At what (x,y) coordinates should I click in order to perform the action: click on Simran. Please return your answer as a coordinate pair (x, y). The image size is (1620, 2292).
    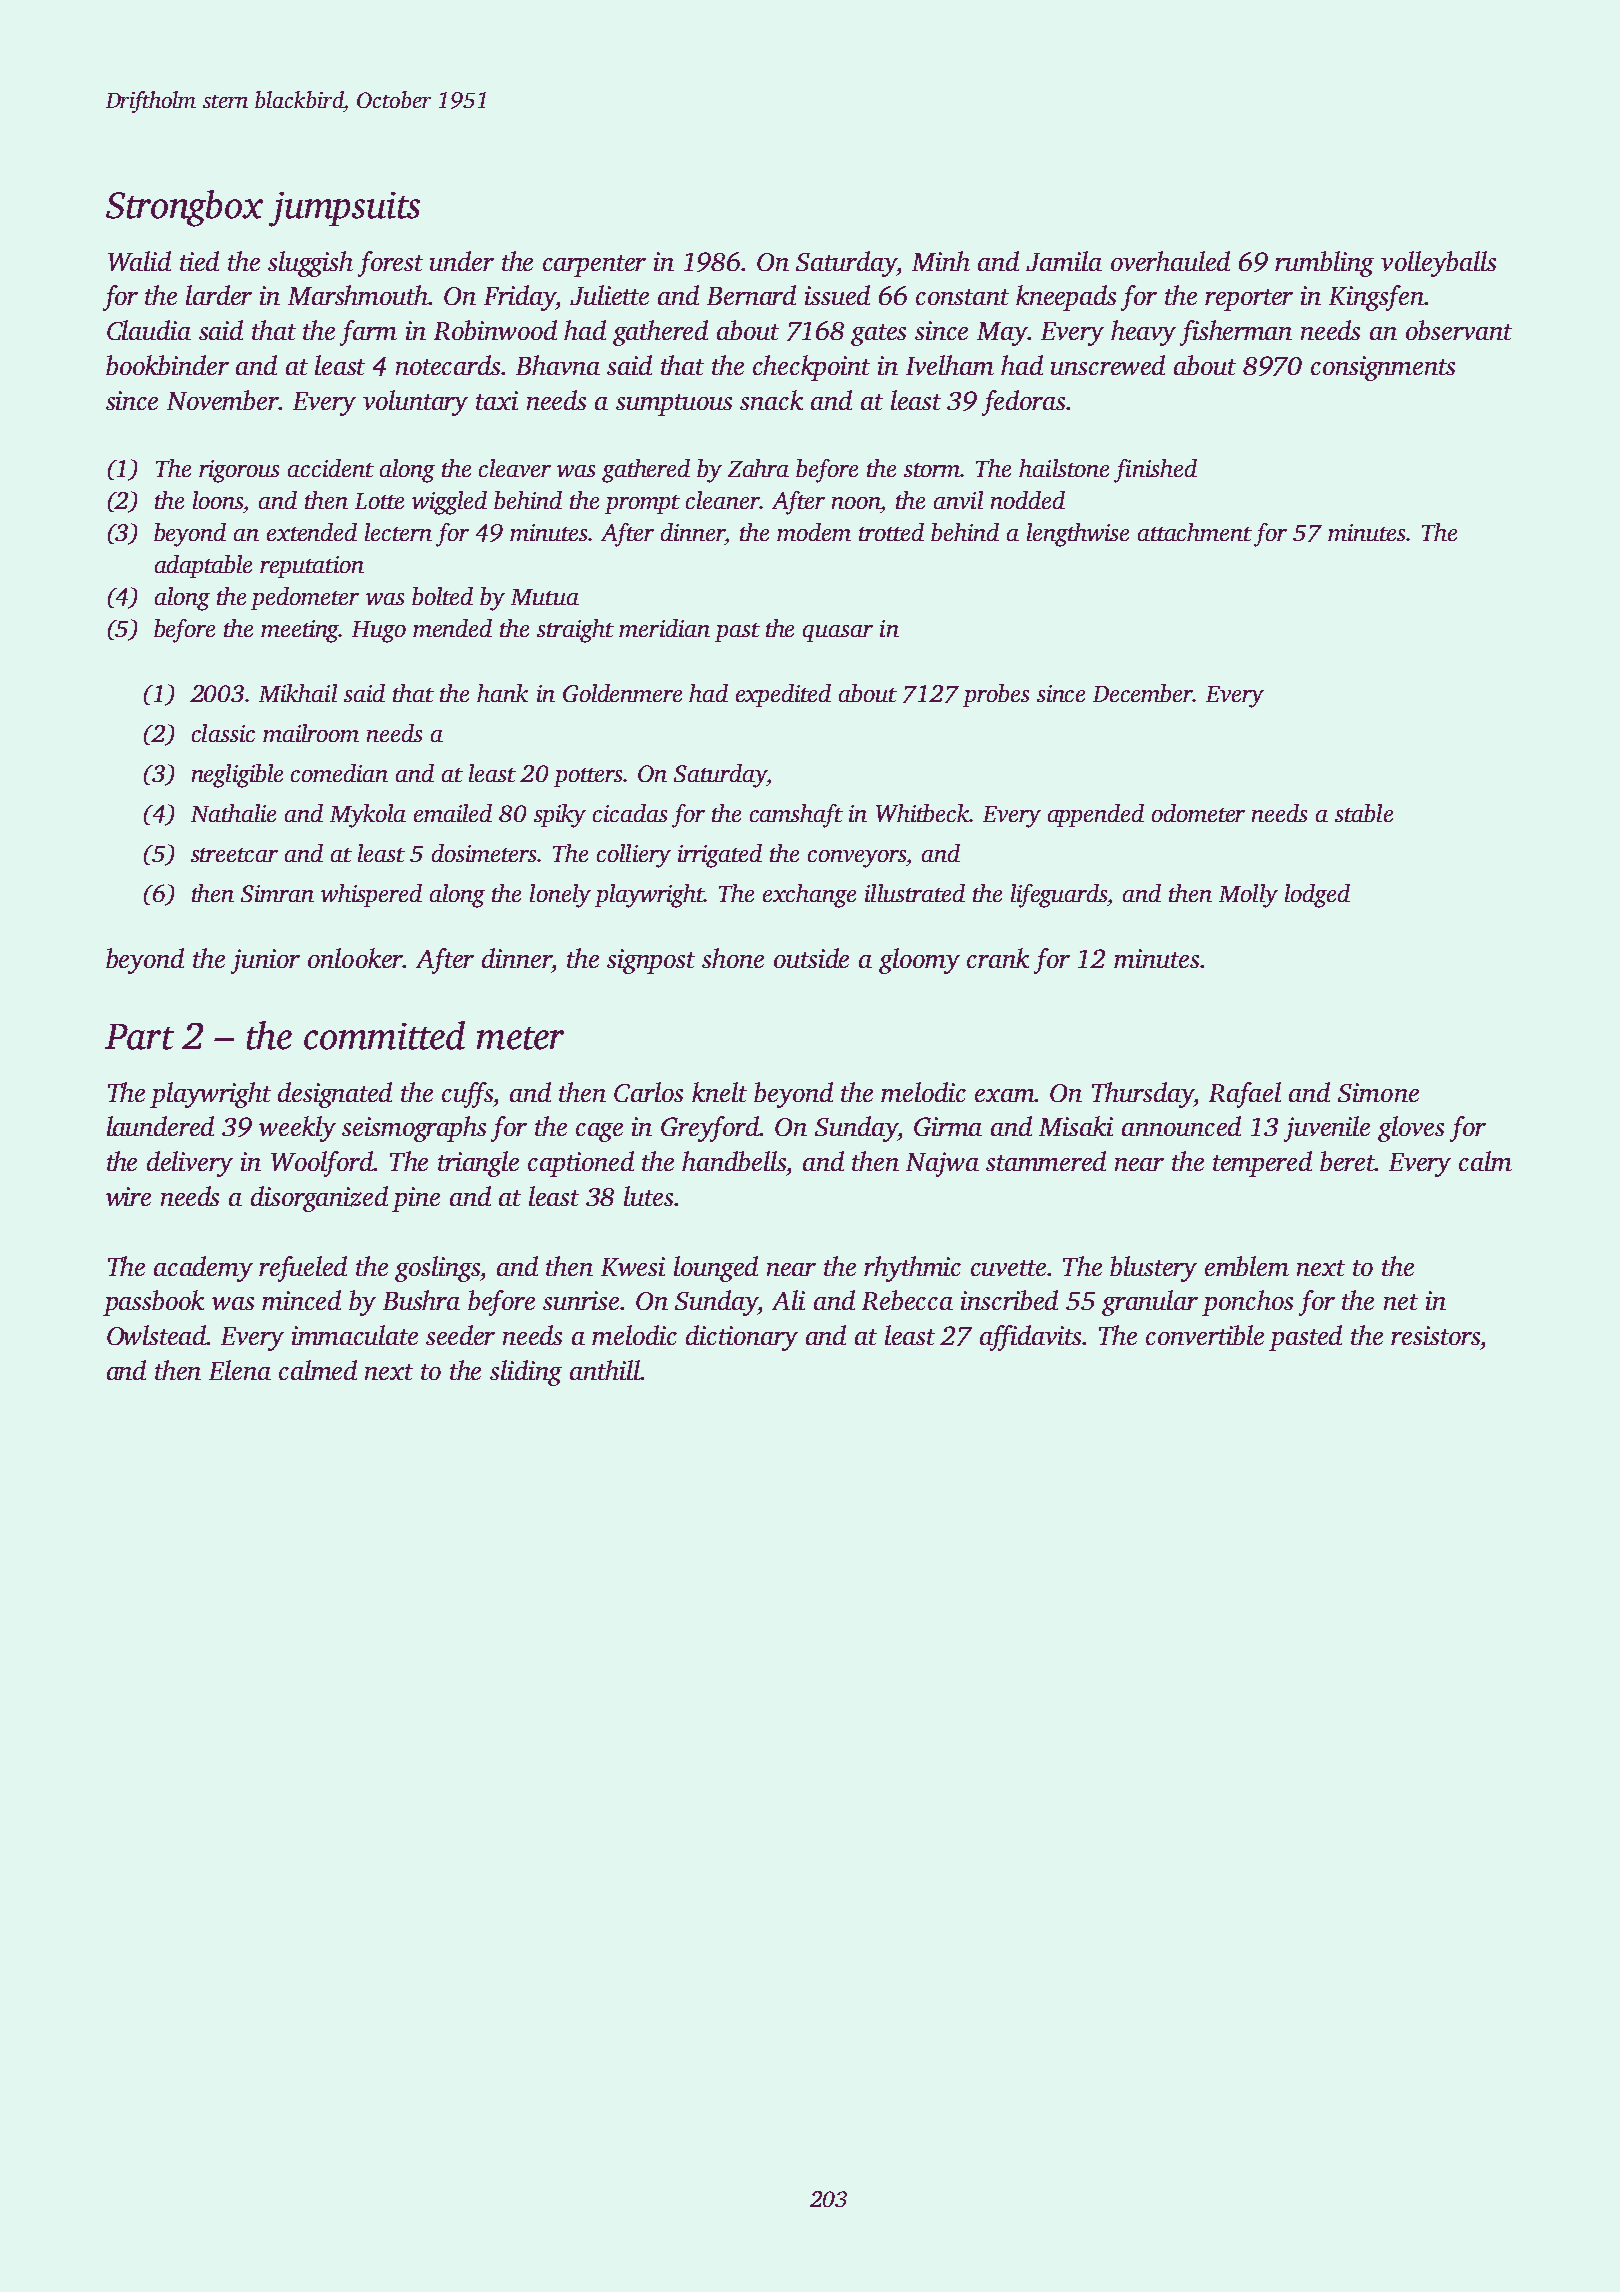
    Looking at the image, I should click on (277, 893).
